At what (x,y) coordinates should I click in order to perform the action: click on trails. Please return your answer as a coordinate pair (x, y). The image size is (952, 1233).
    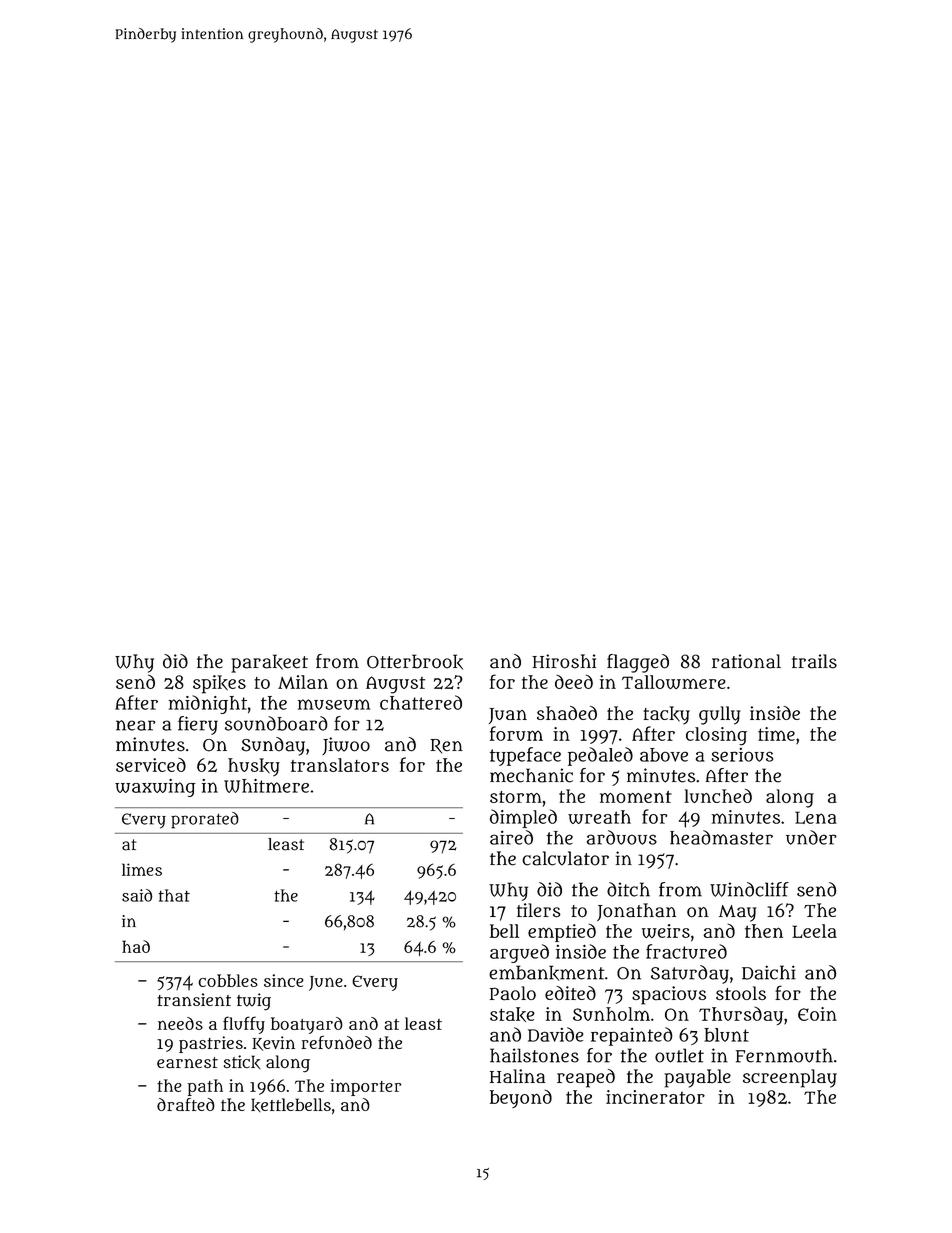
    Looking at the image, I should click on (814, 661).
